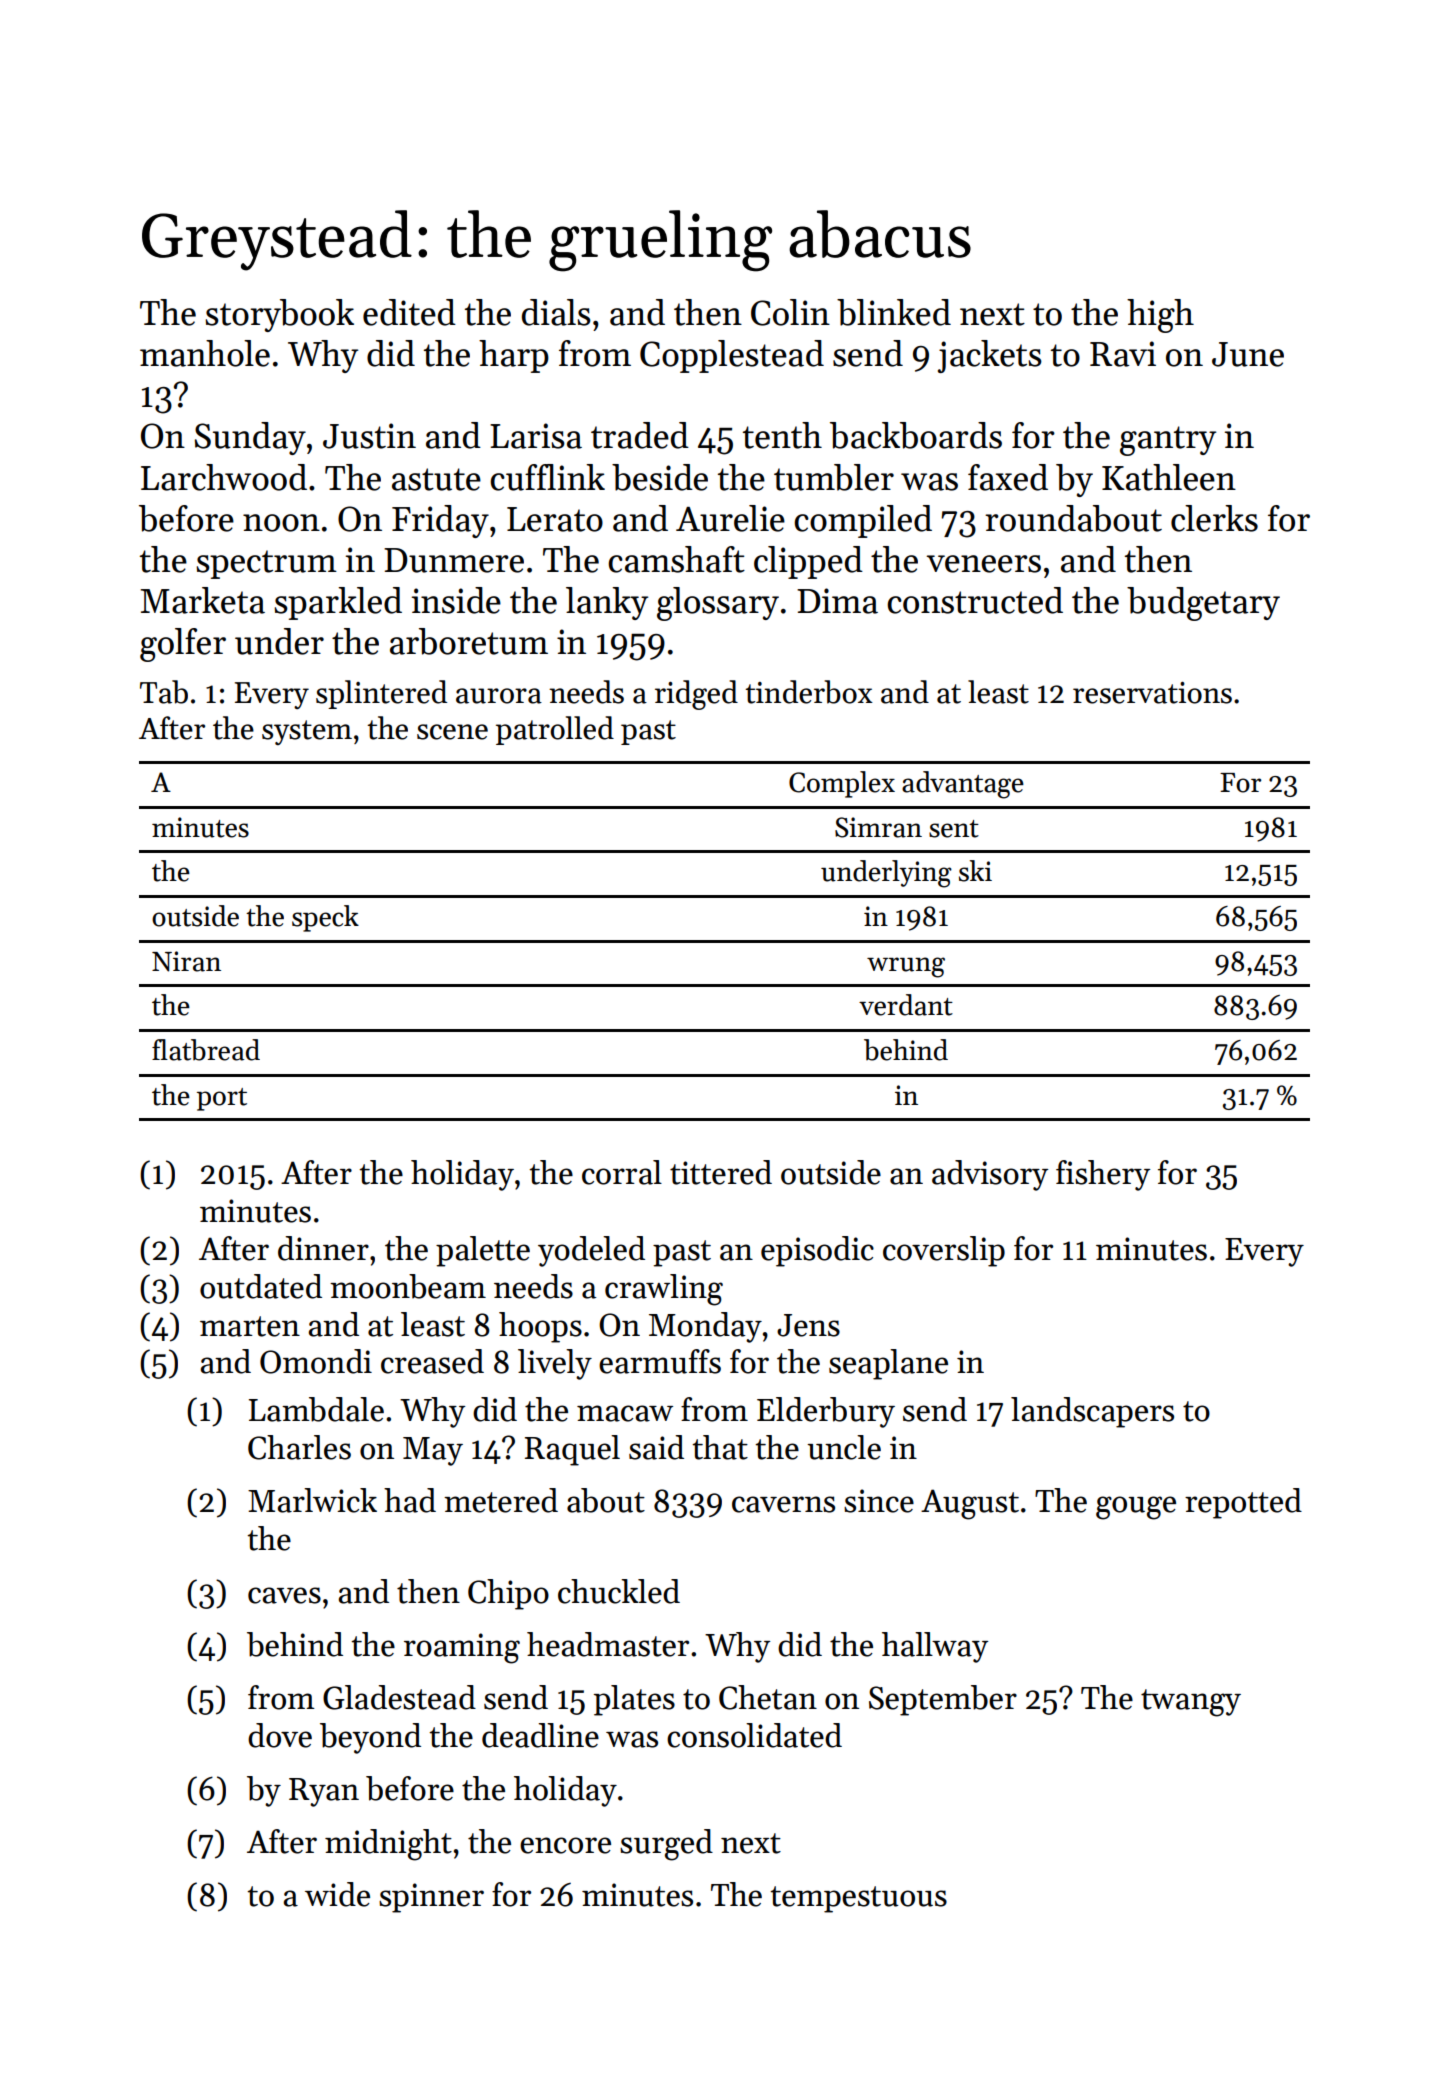  Describe the element at coordinates (325, 918) in the document. I see `speck` at that location.
